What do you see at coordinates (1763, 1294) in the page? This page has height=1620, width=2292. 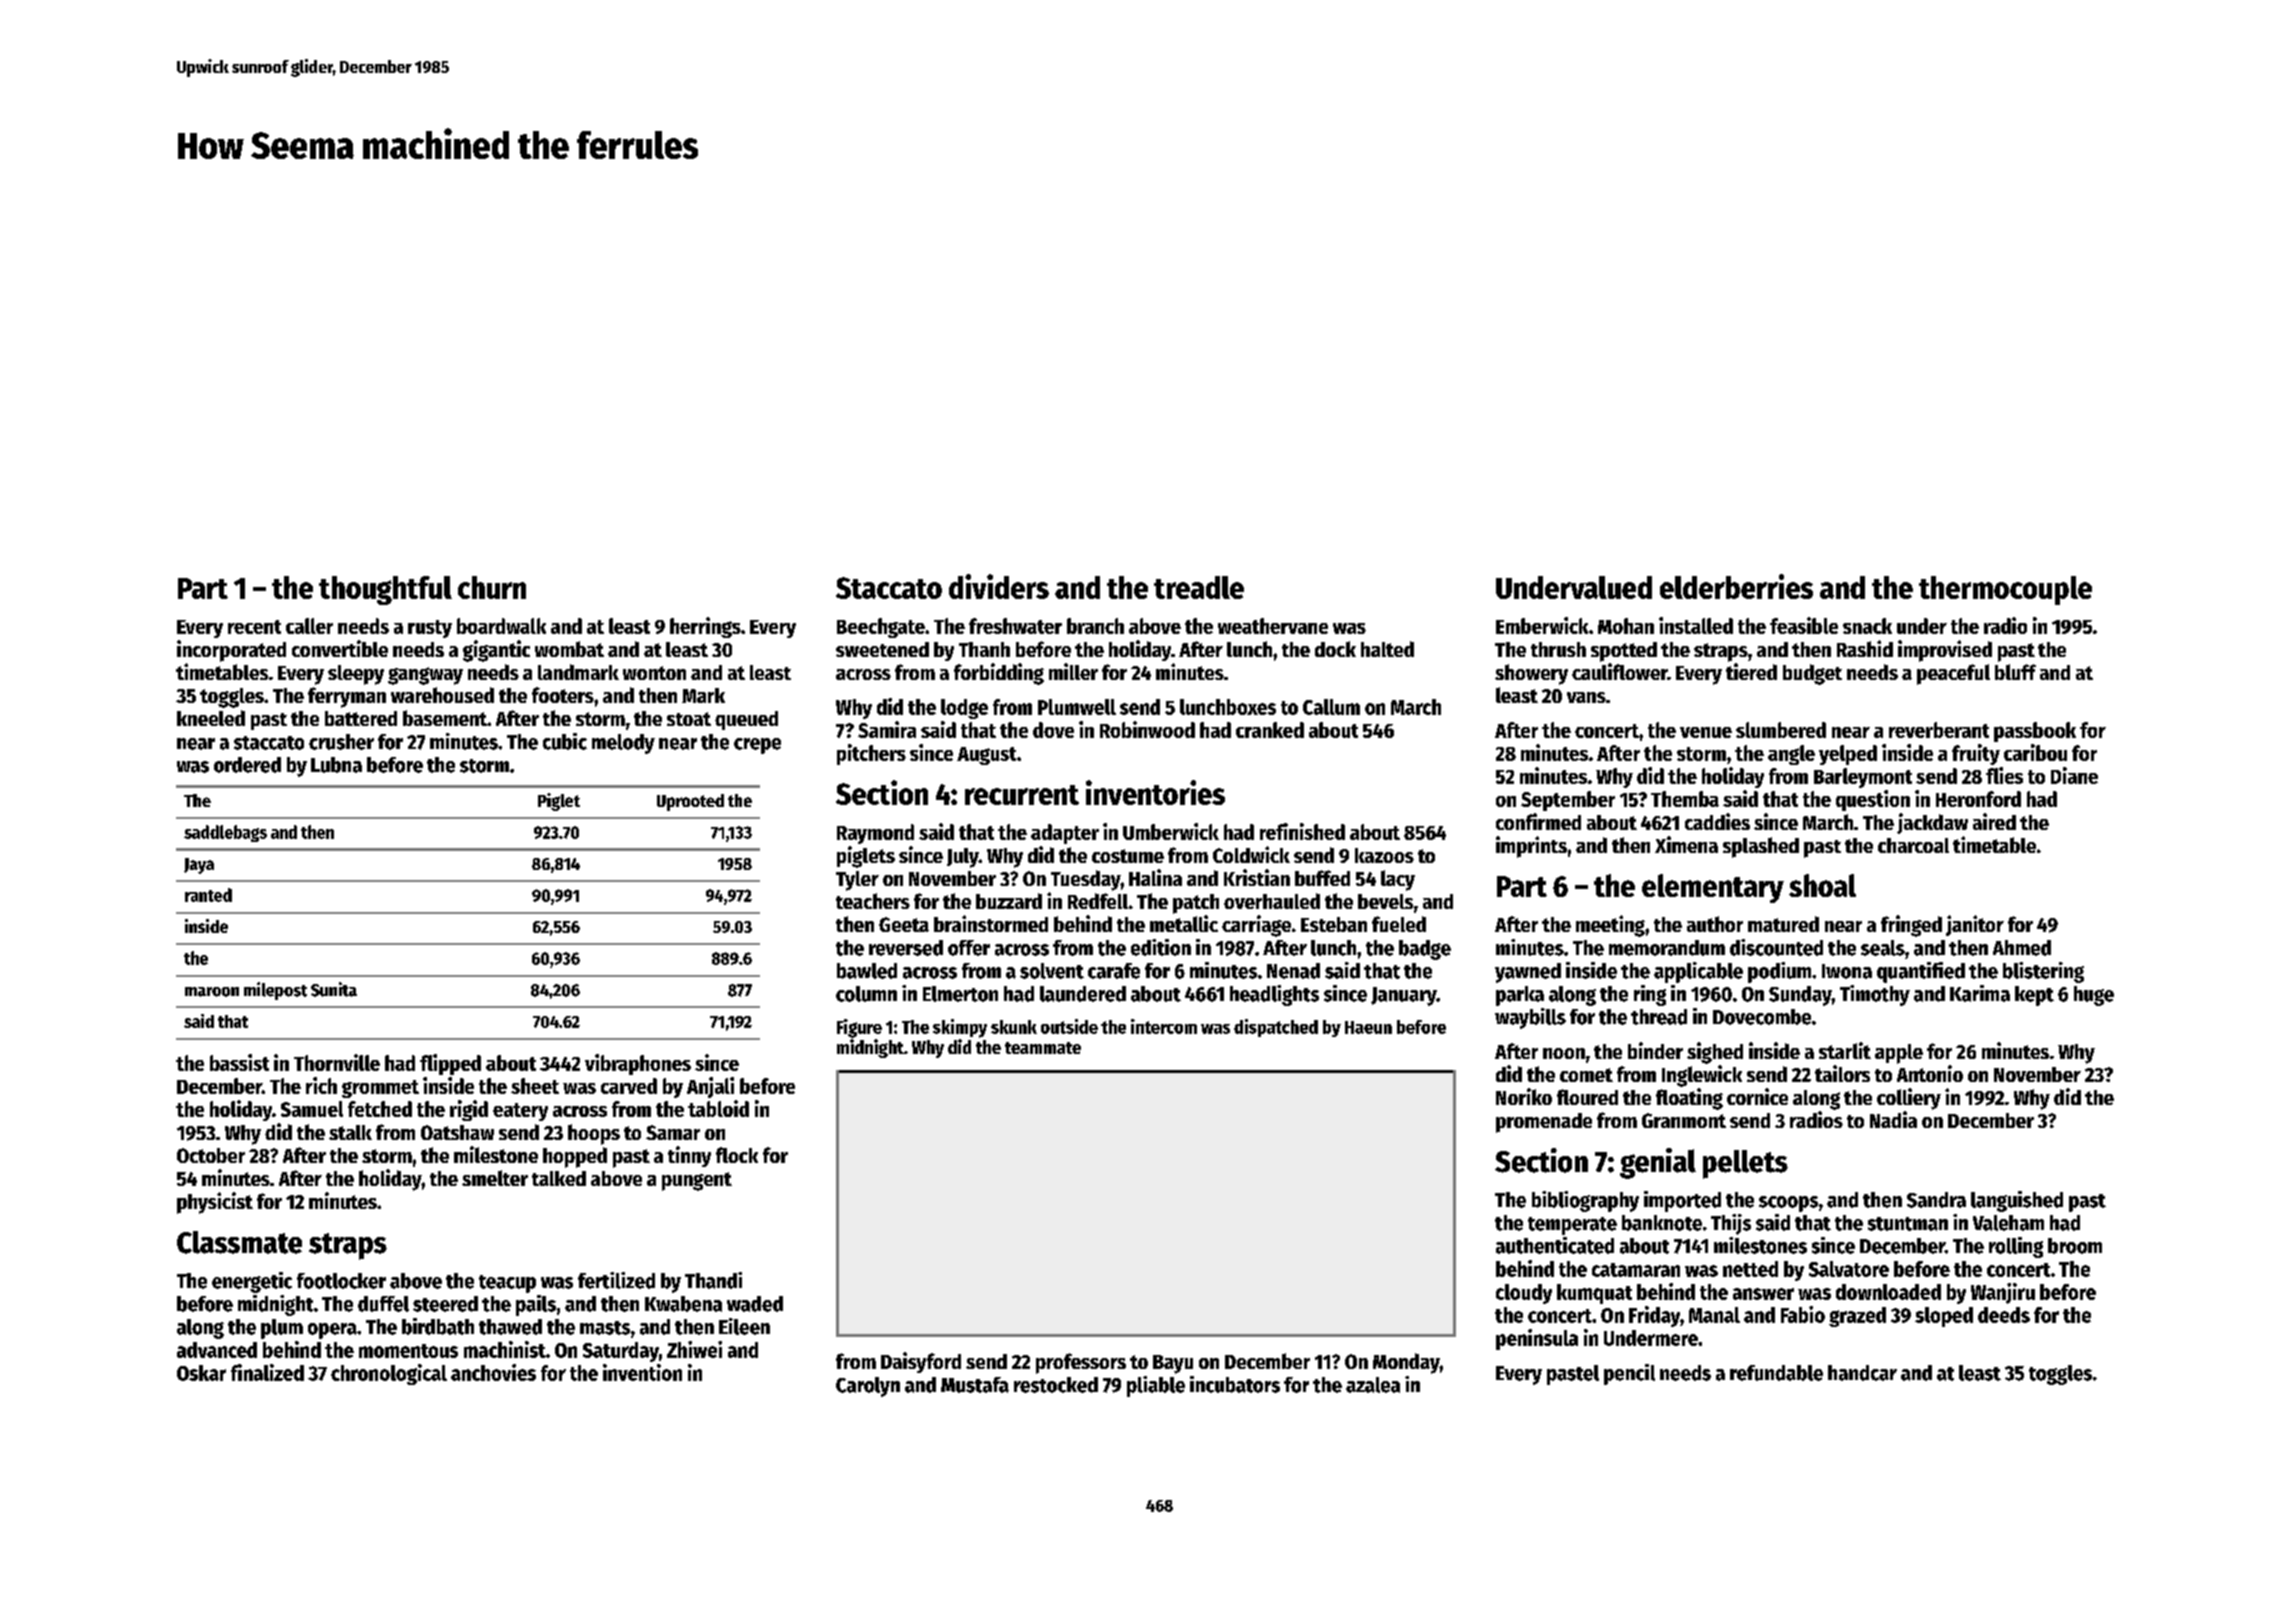 I see `answer` at bounding box center [1763, 1294].
